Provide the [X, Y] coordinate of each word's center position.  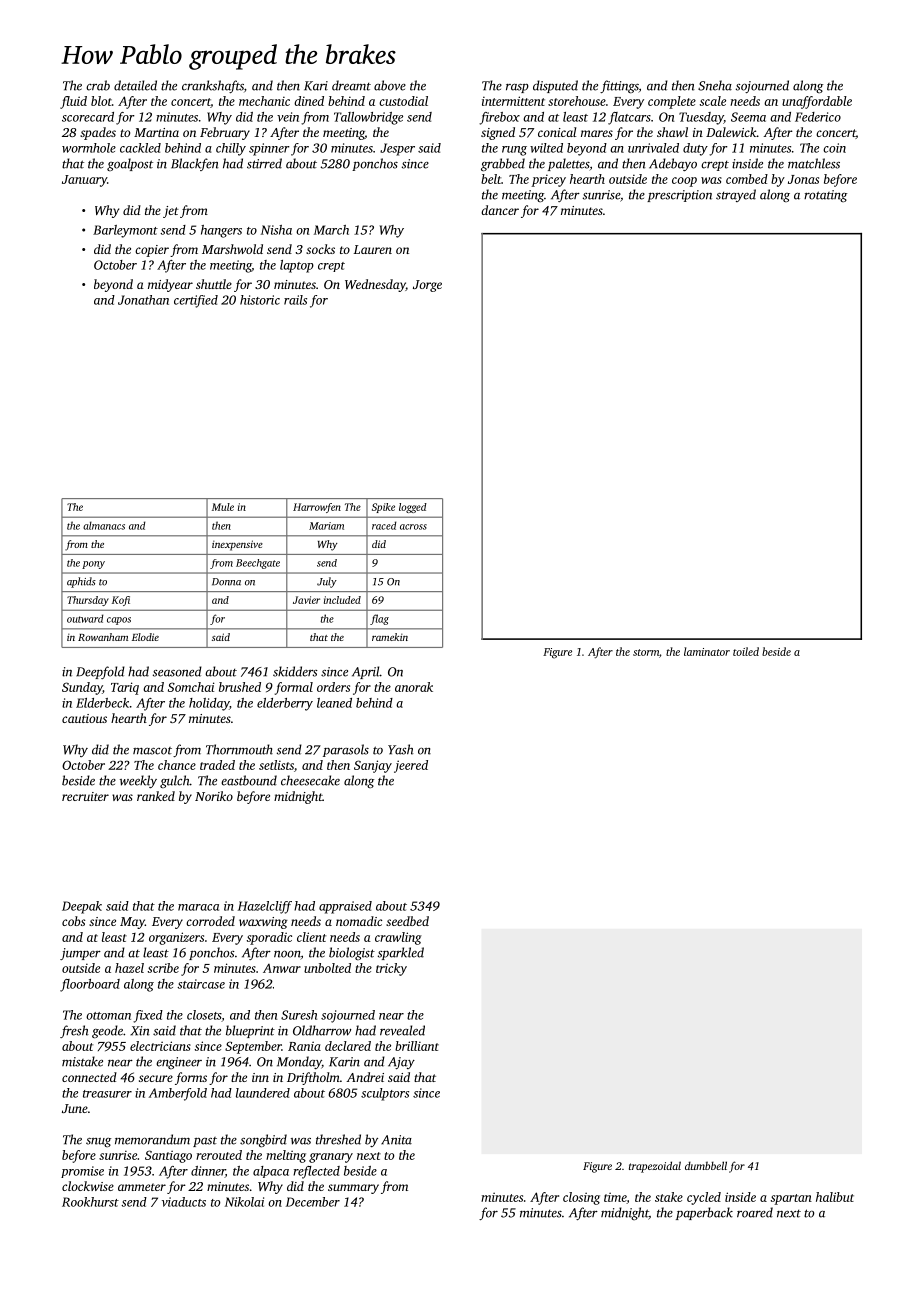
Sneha [715, 85]
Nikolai [244, 1202]
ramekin [390, 637]
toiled [746, 651]
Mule [223, 507]
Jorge [427, 286]
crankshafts [213, 86]
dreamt [351, 85]
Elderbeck [102, 703]
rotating [825, 196]
